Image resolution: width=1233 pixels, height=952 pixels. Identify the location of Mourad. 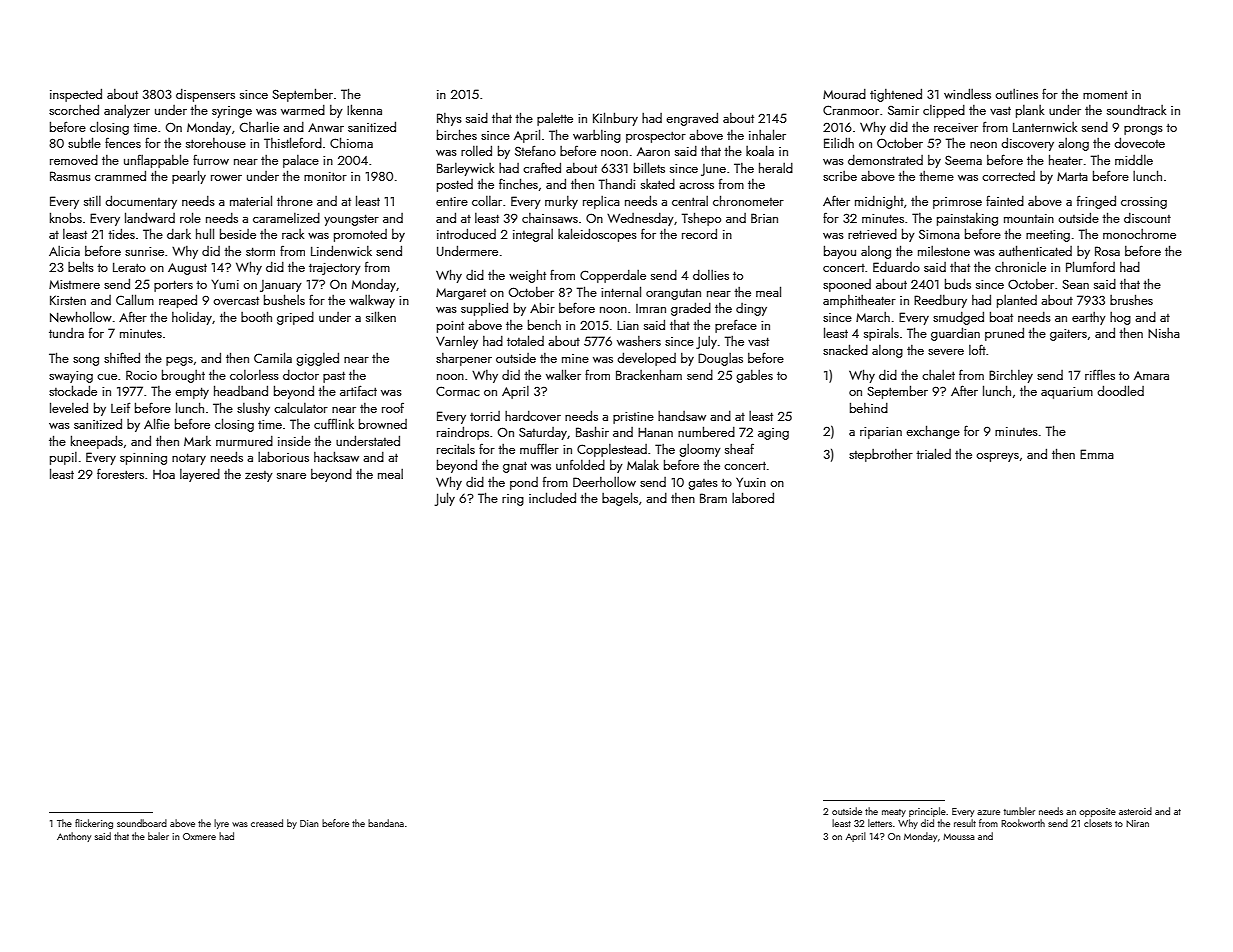
(844, 94).
